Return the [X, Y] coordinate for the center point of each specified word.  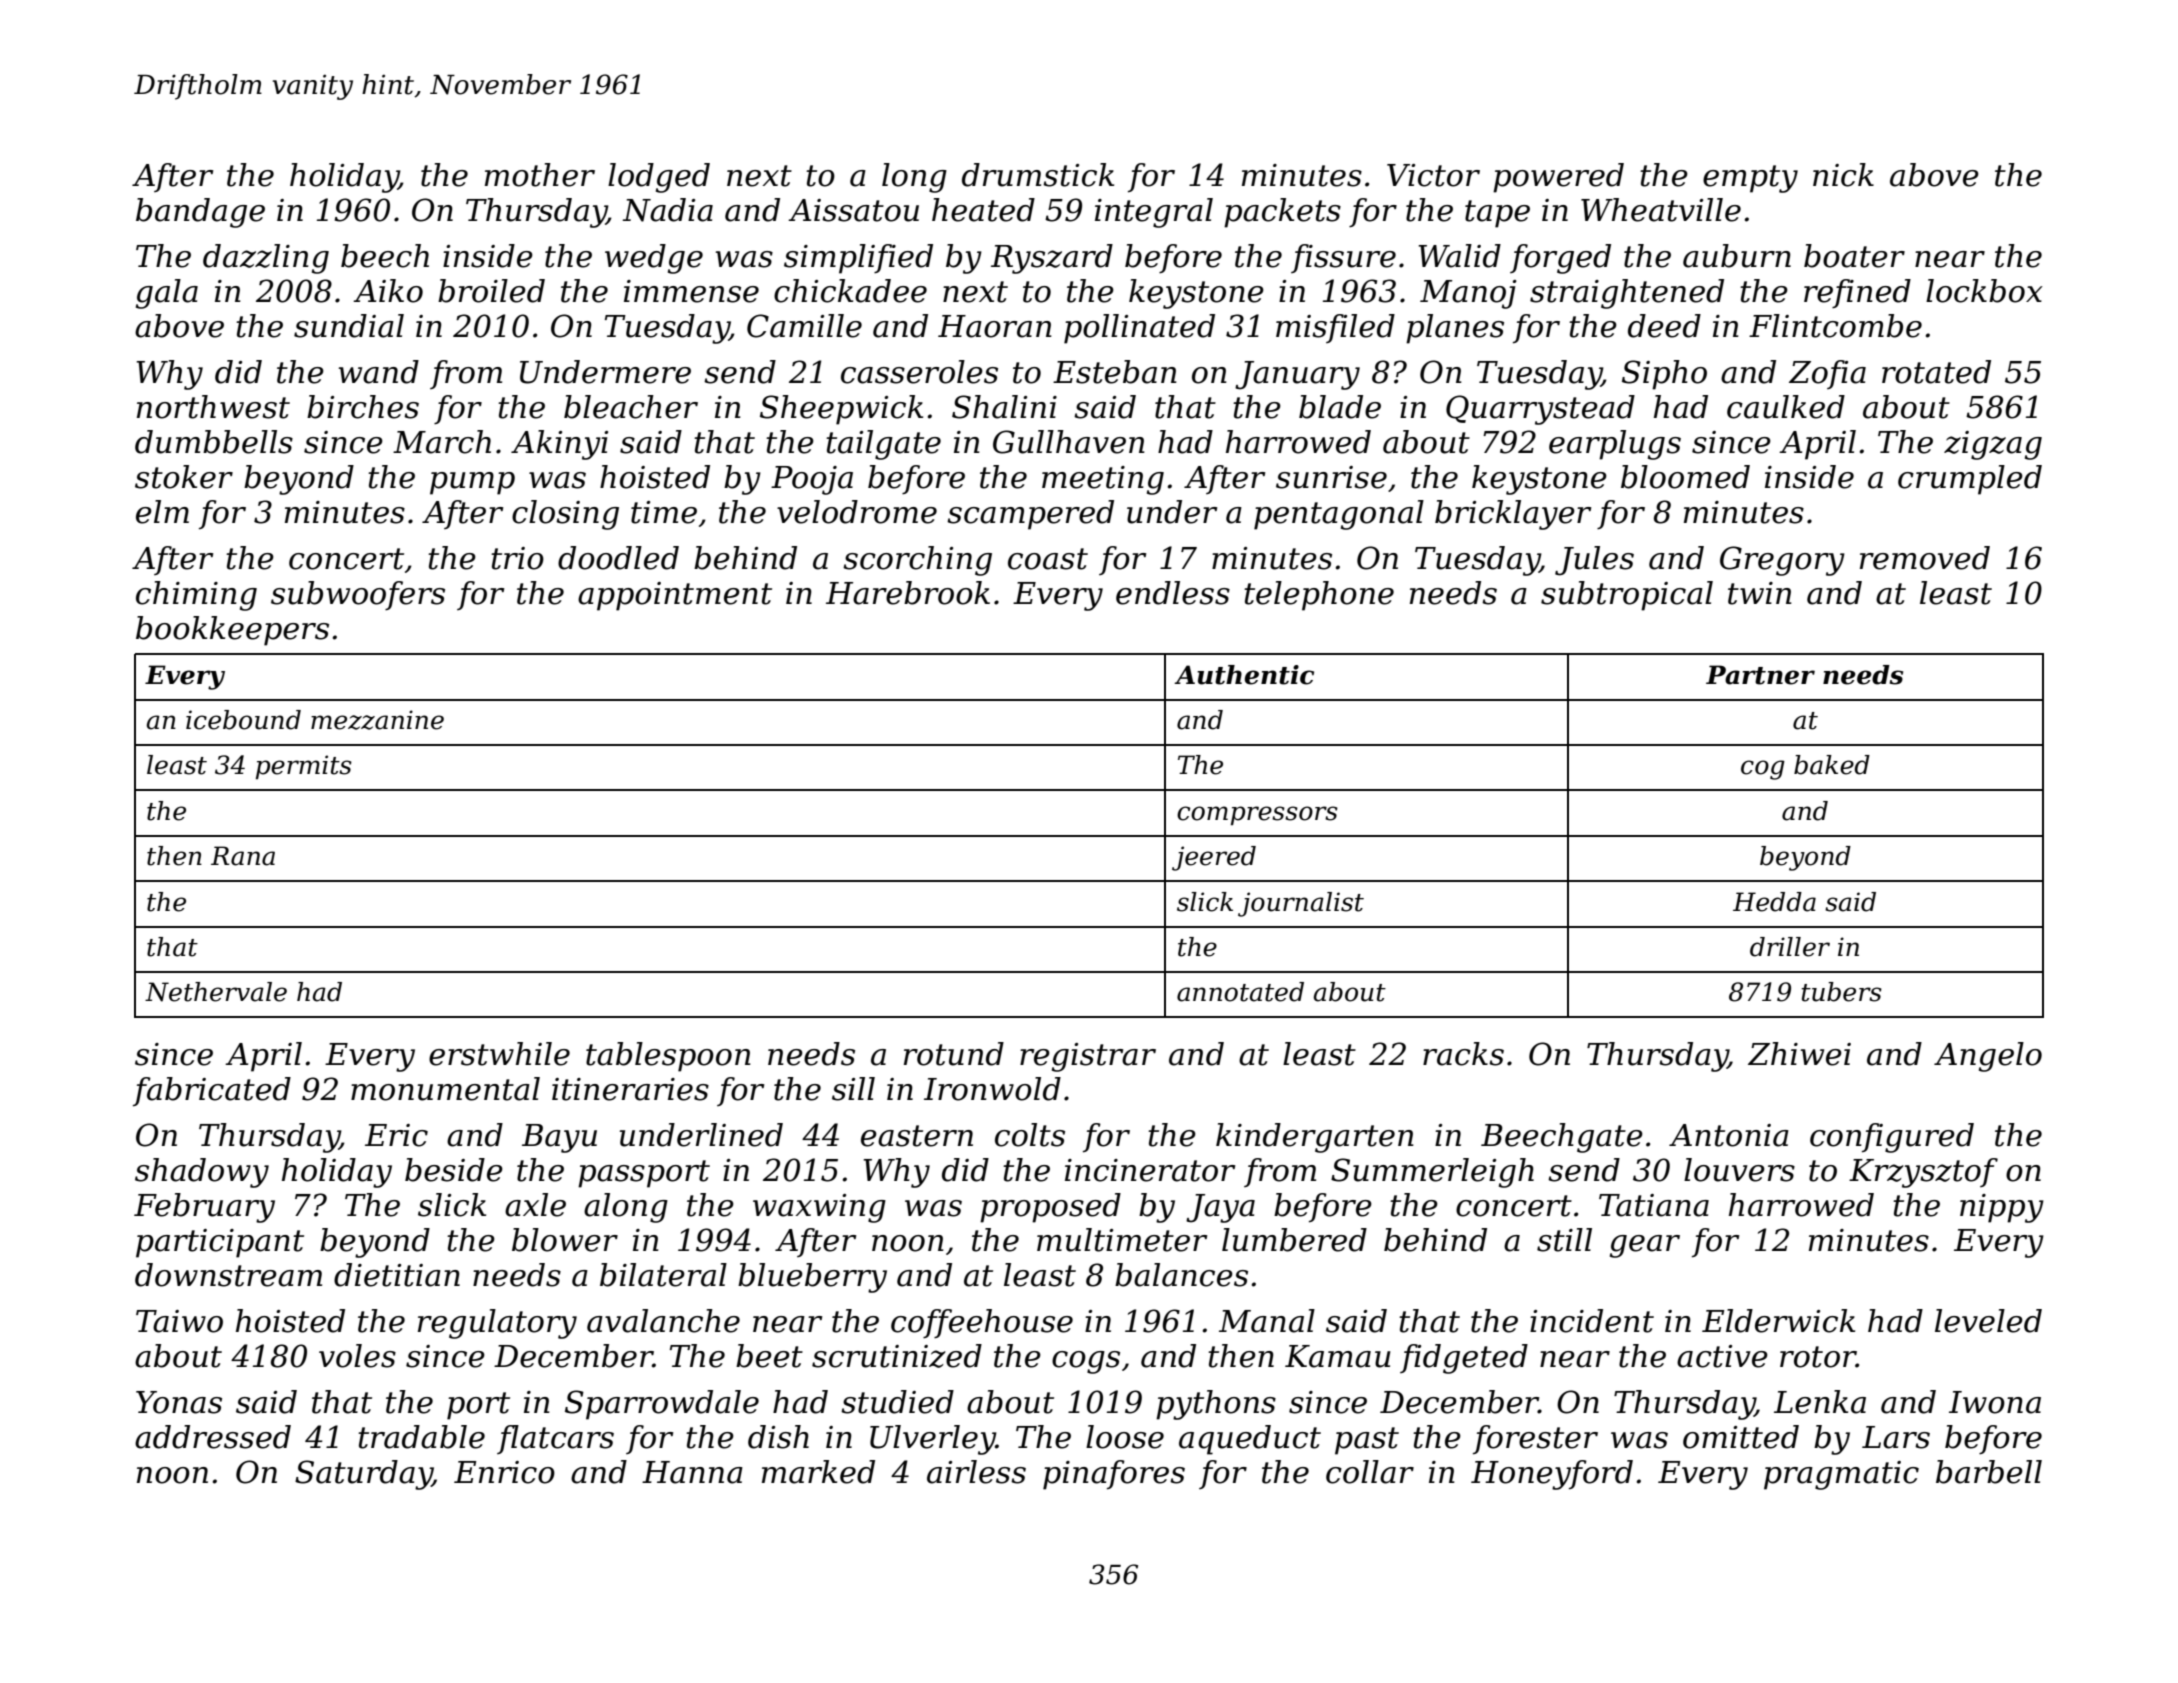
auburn [1737, 256]
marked [818, 1472]
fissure [1343, 258]
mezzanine [377, 720]
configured [1892, 1138]
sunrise [1331, 477]
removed [1925, 558]
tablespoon [668, 1057]
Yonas [179, 1402]
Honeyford [1552, 1475]
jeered [1214, 858]
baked [1832, 765]
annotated [1240, 992]
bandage [200, 213]
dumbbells [214, 442]
